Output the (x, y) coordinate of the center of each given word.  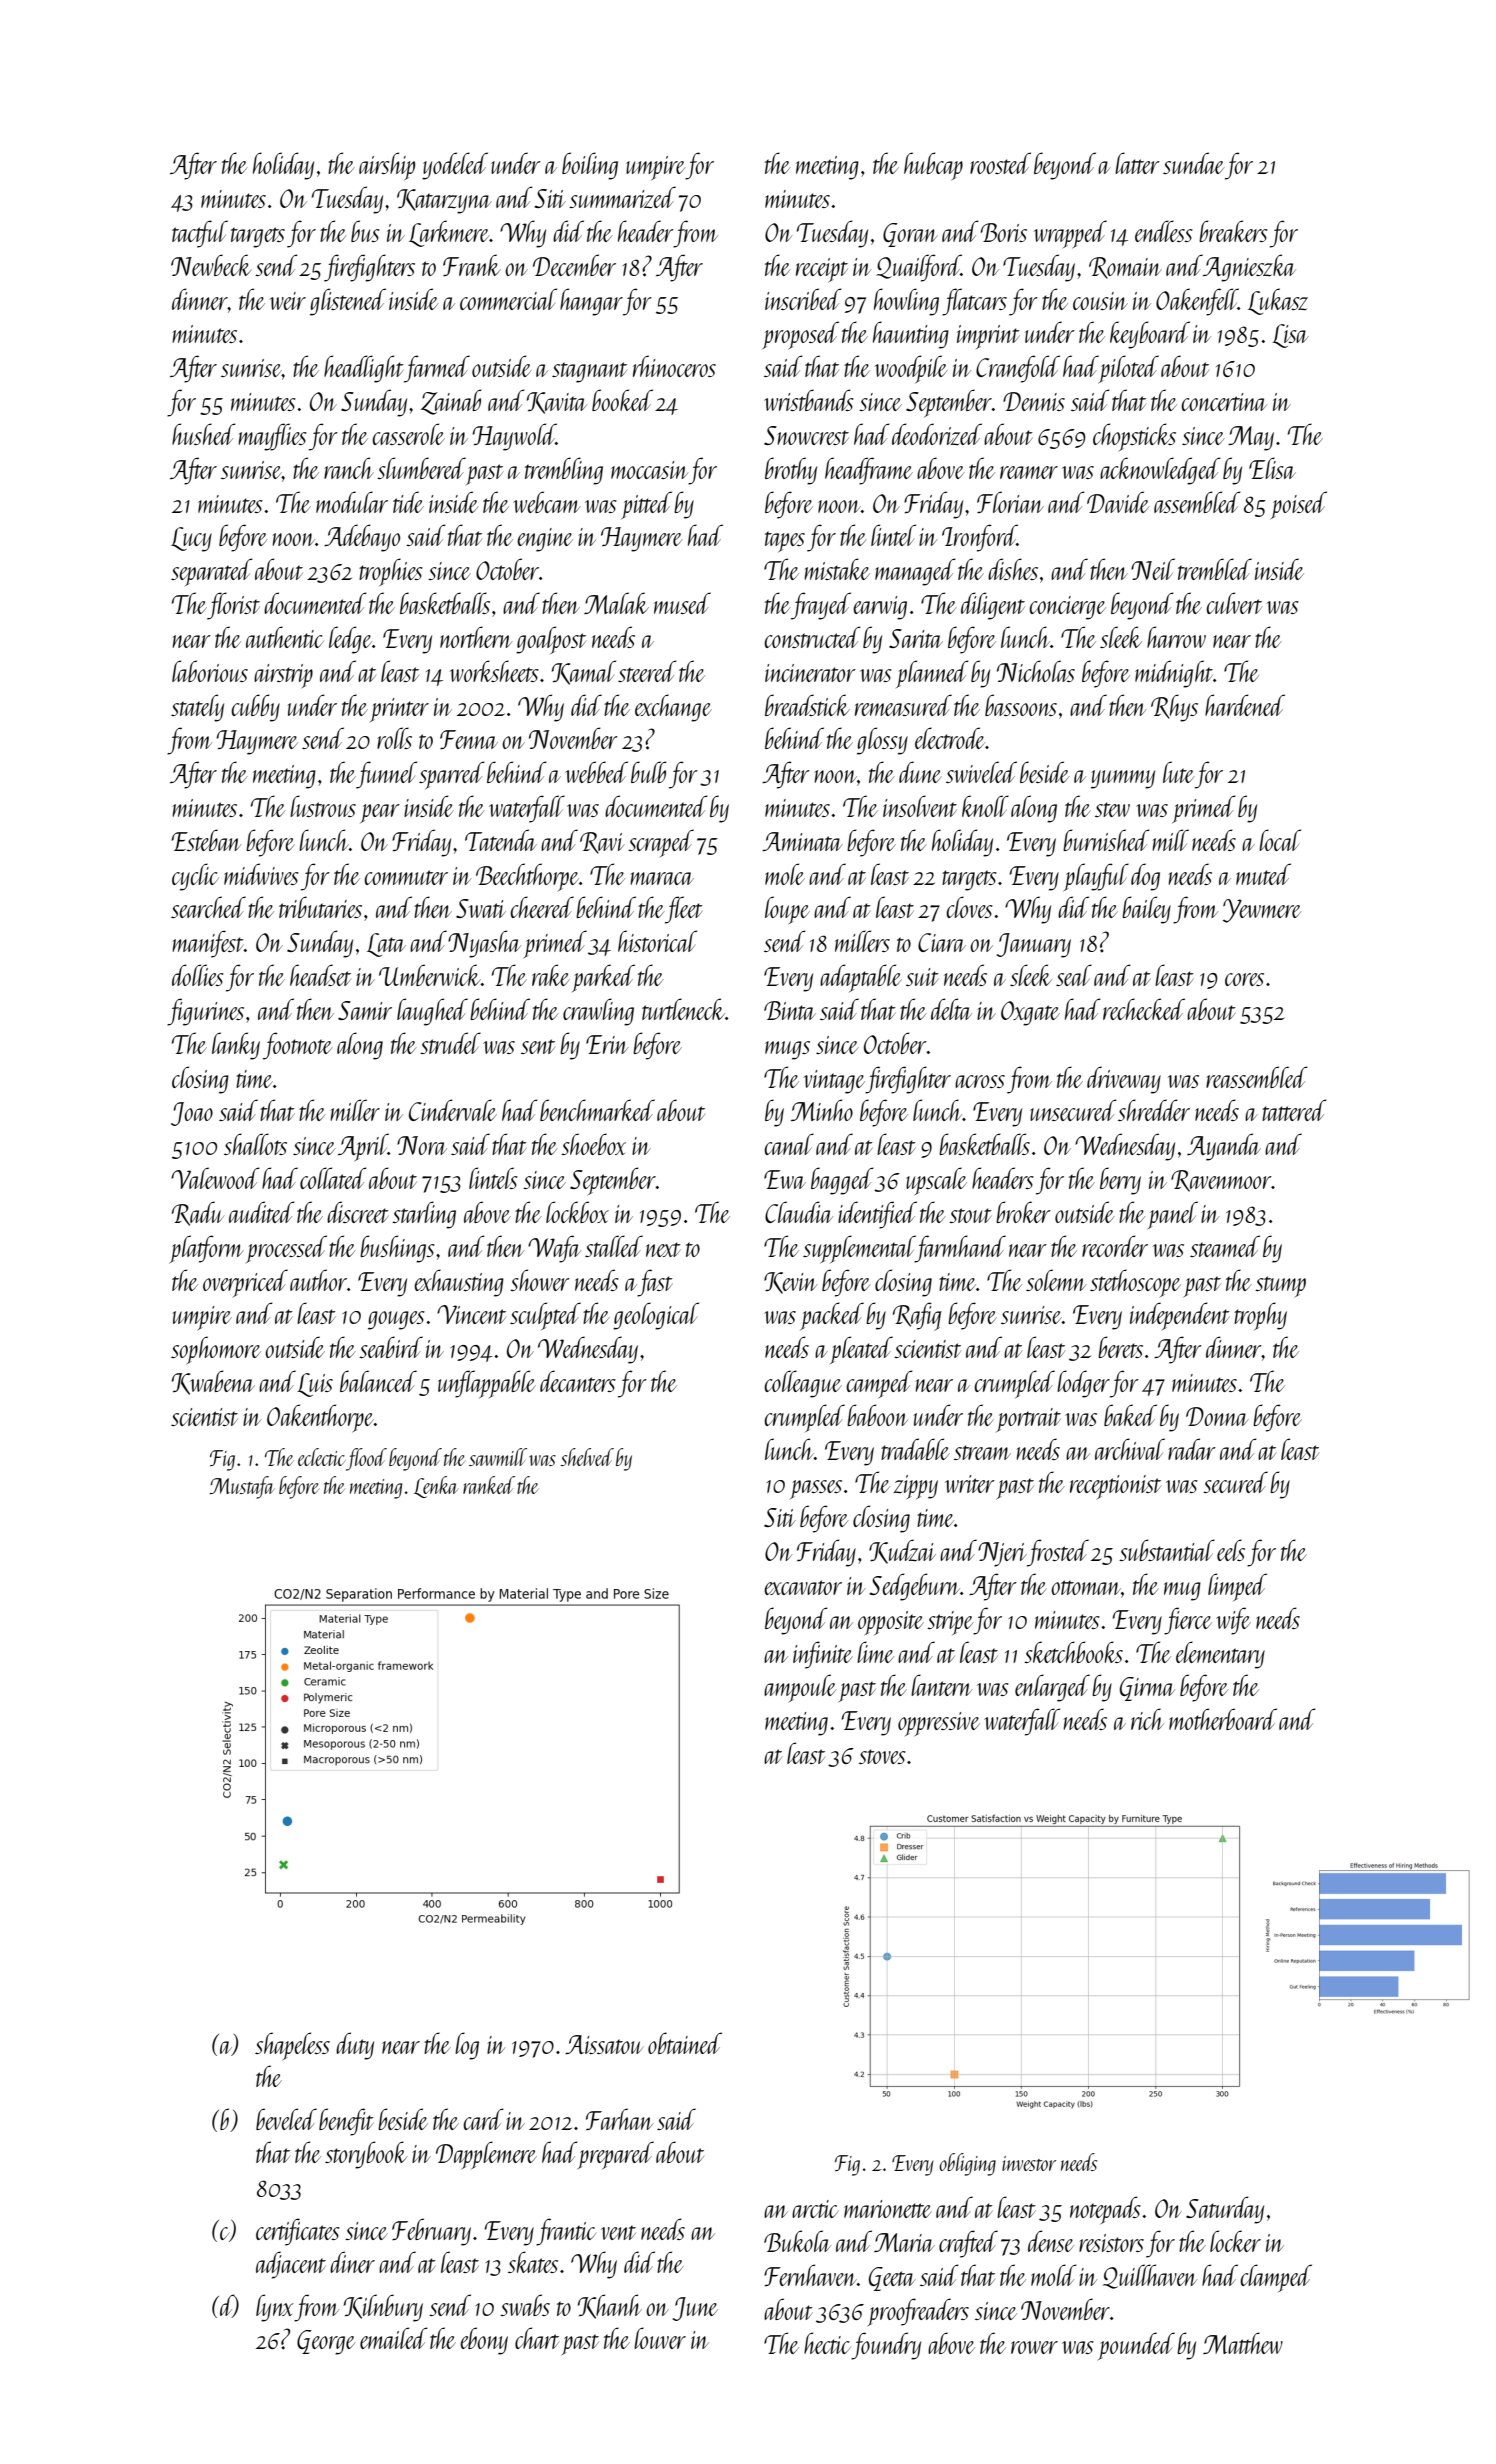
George (326, 2342)
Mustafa (242, 1487)
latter (1137, 163)
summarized (622, 197)
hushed (204, 434)
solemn (1056, 1280)
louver (660, 2338)
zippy (916, 1487)
